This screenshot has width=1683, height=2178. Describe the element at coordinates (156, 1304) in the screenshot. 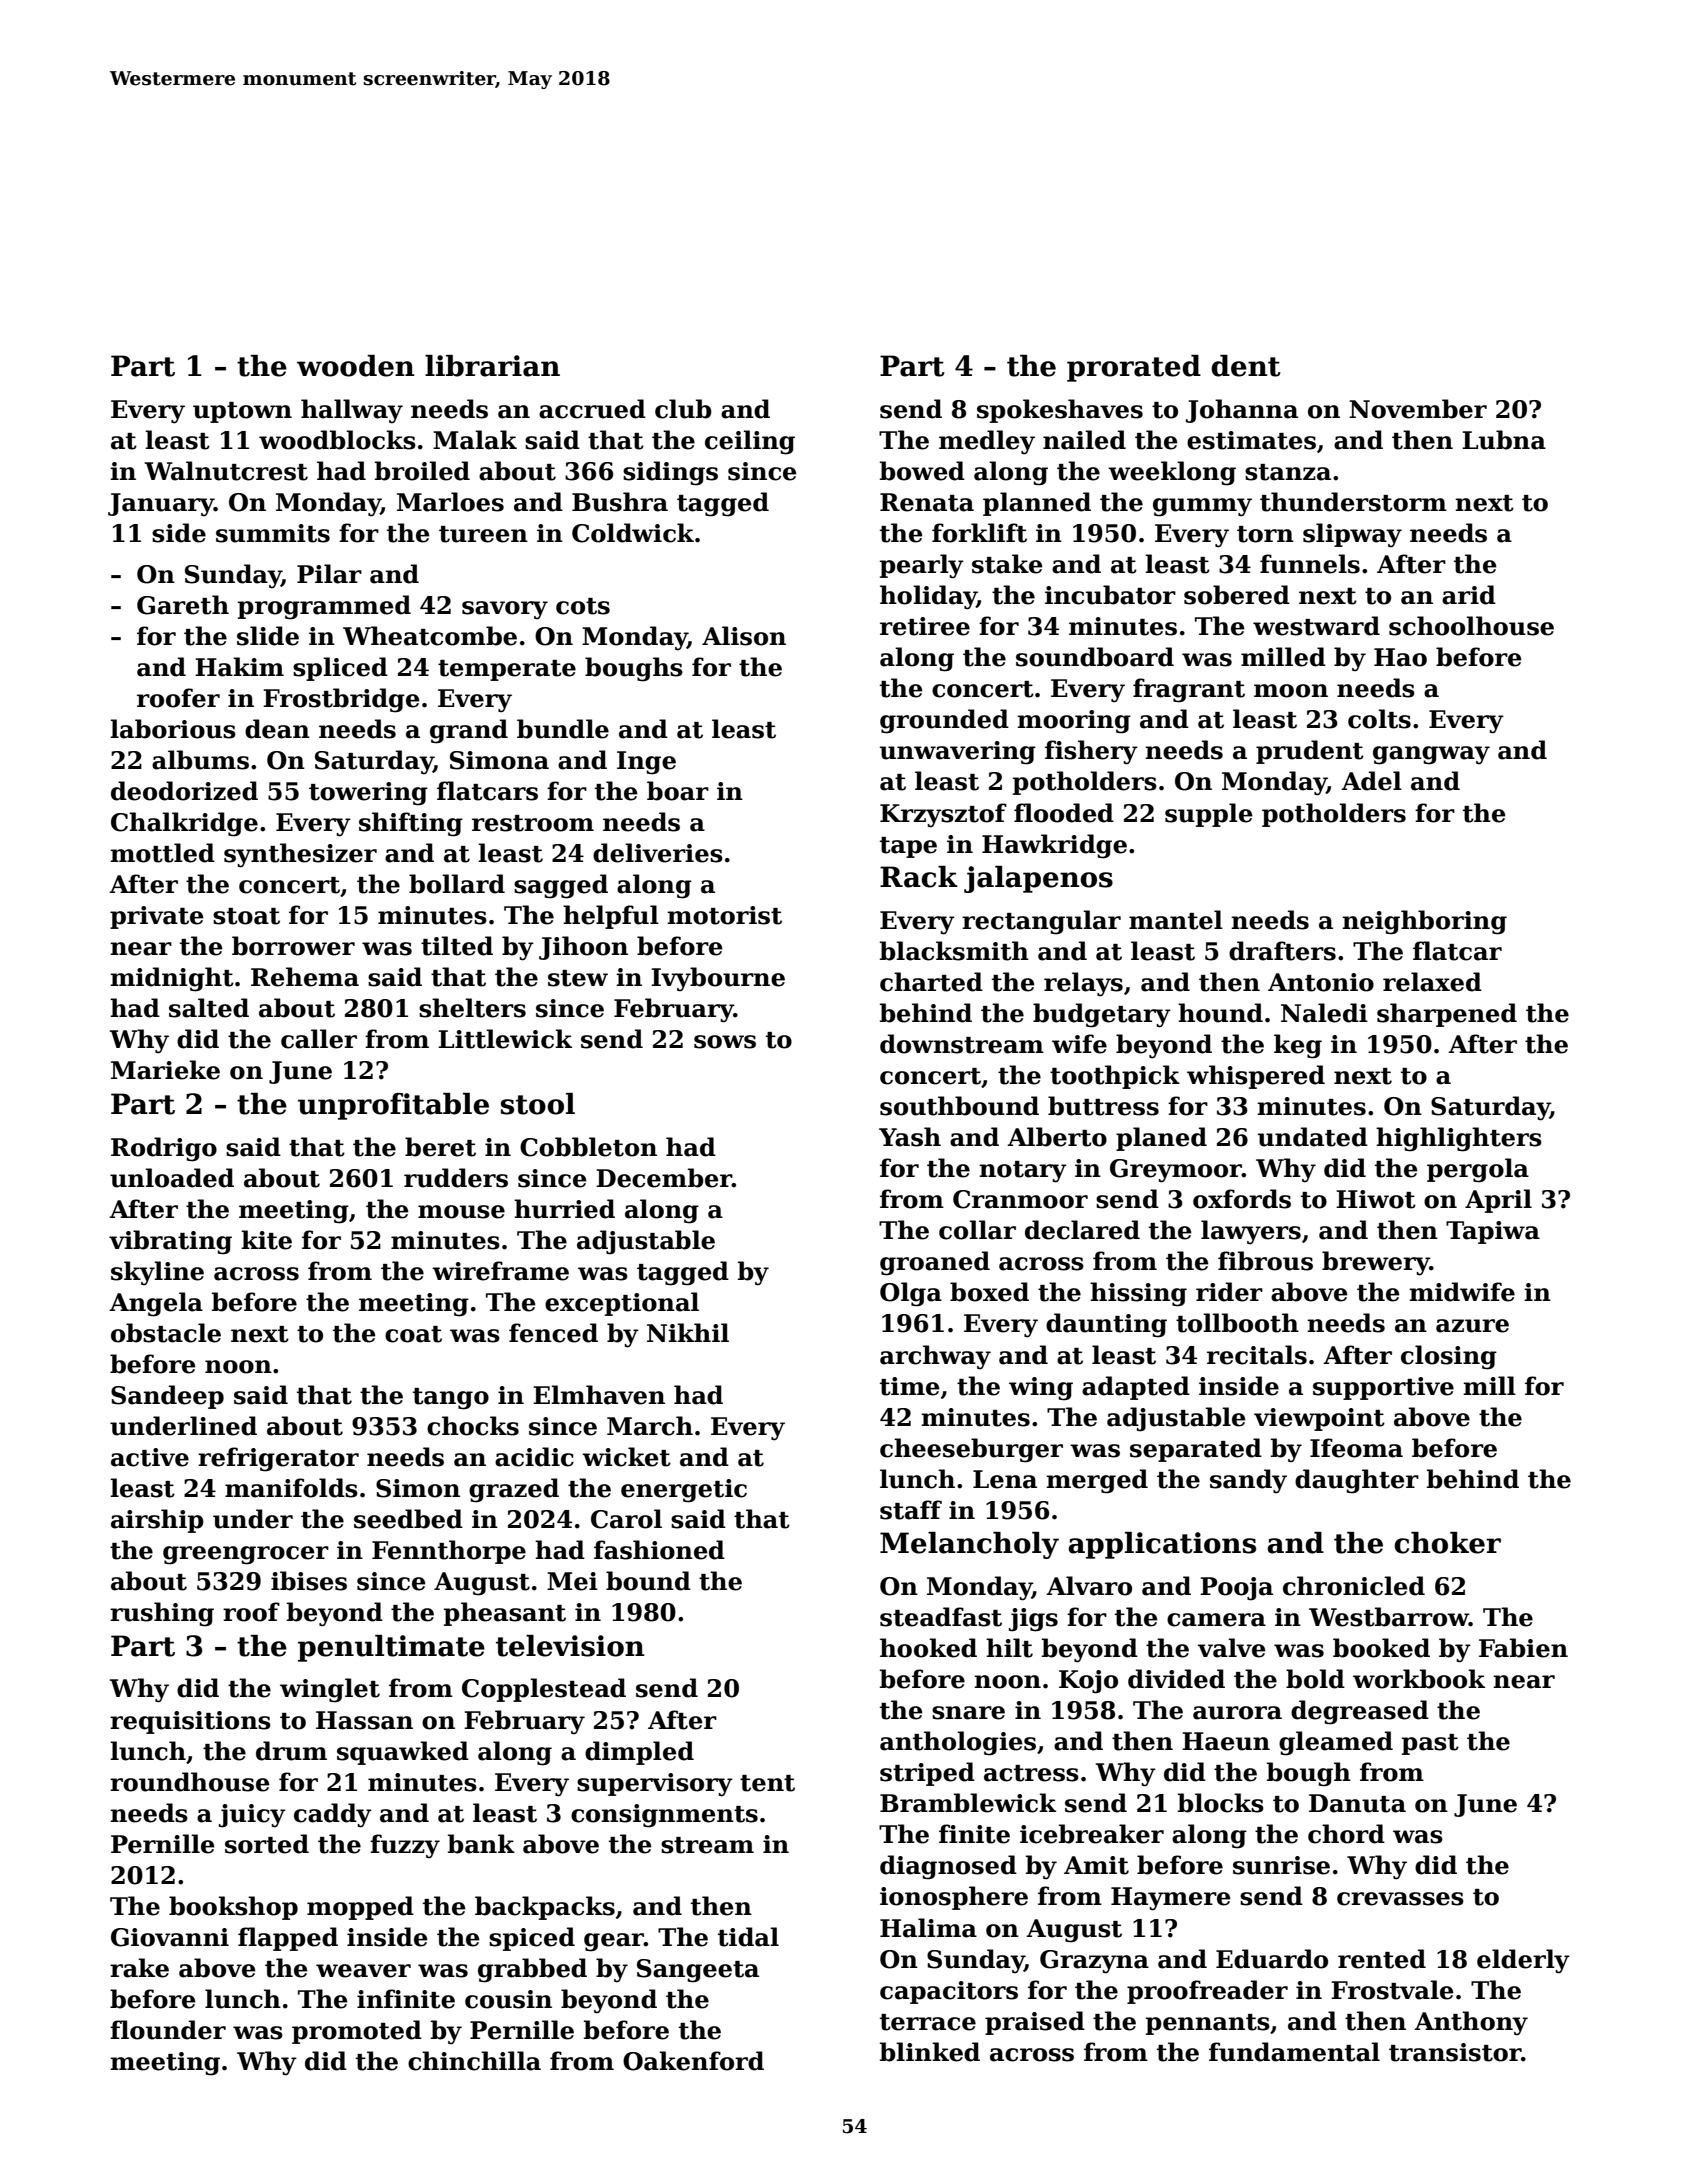

I see `Angela` at that location.
